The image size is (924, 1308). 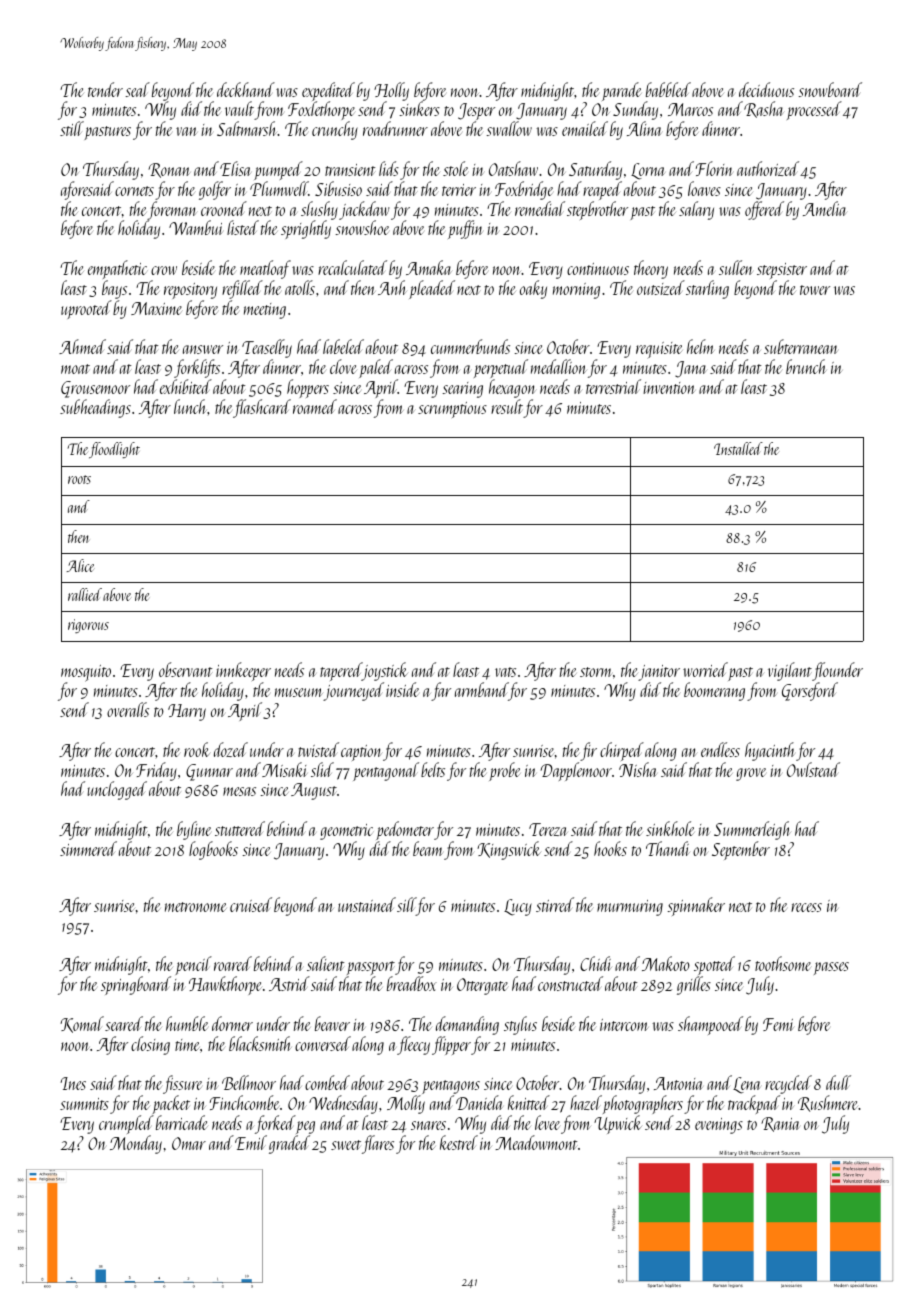 I want to click on crumpled, so click(x=126, y=1125).
